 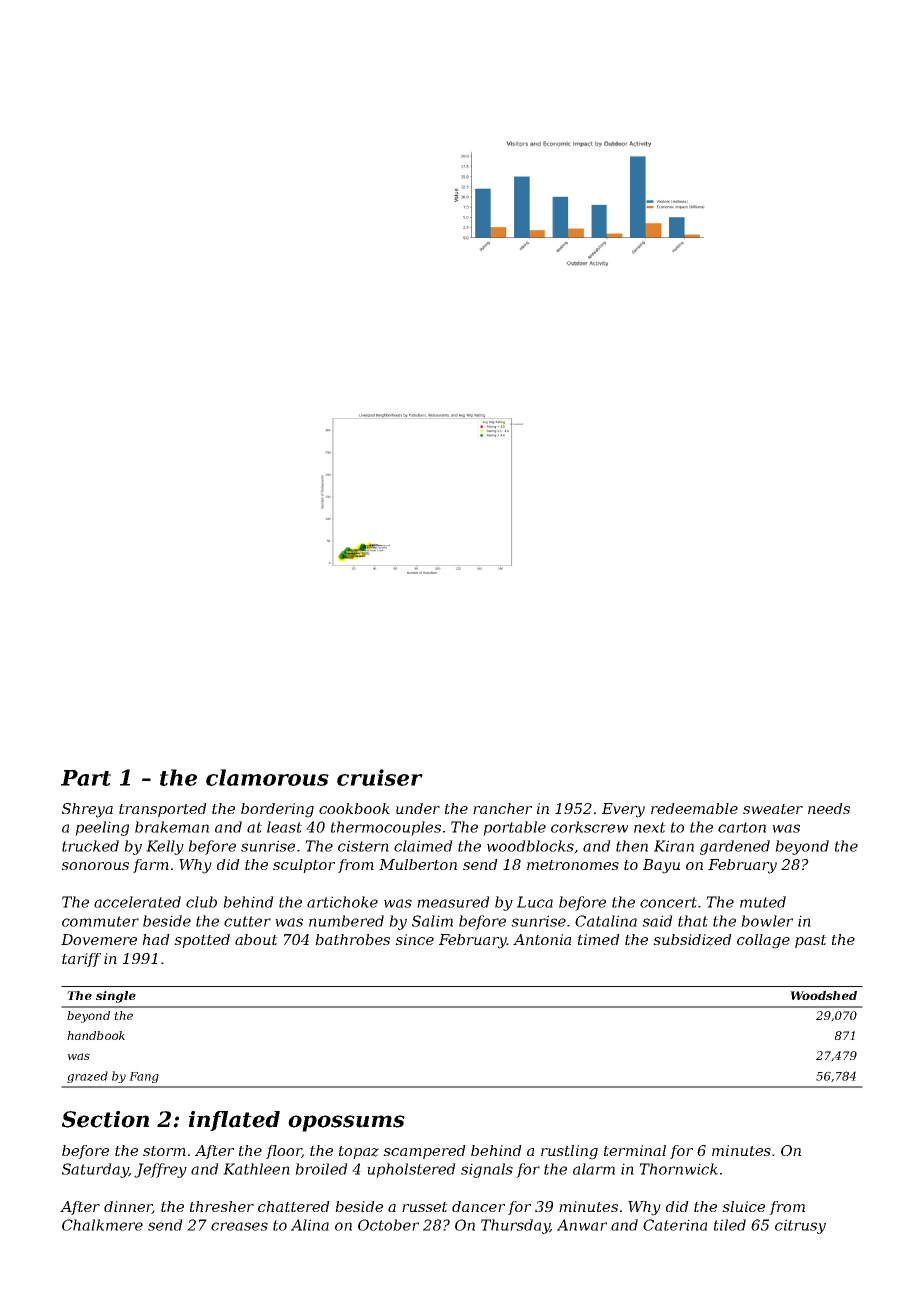 I want to click on clamorous, so click(x=267, y=777).
